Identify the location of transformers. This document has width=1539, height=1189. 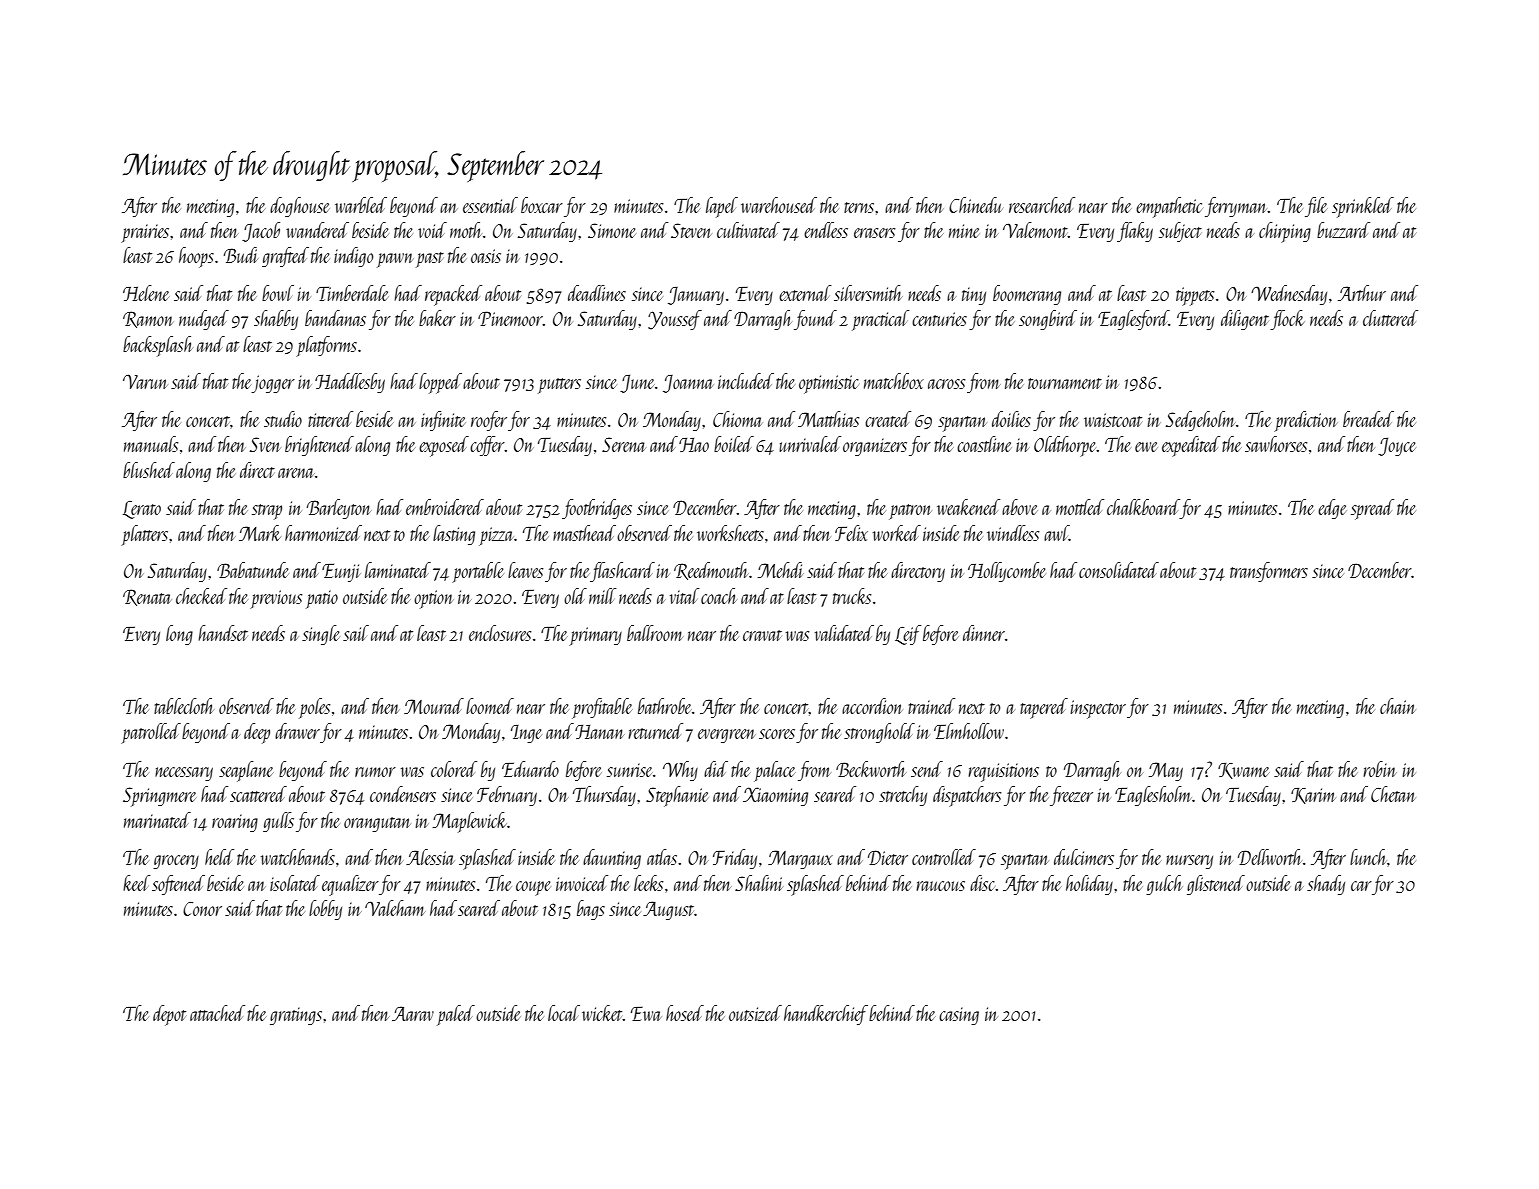
(1269, 572).
